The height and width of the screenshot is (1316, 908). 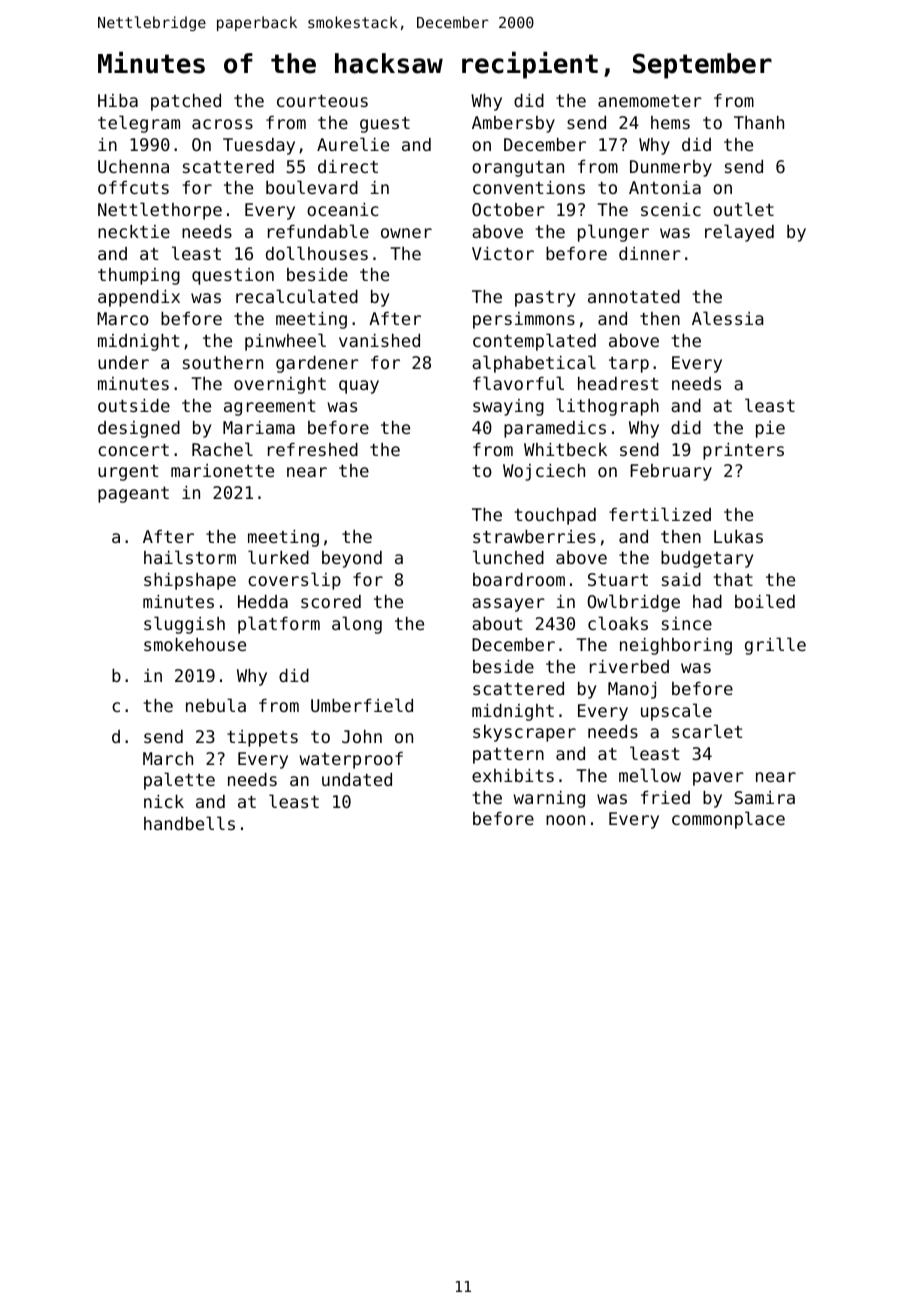 I want to click on Wojciech, so click(x=544, y=472).
